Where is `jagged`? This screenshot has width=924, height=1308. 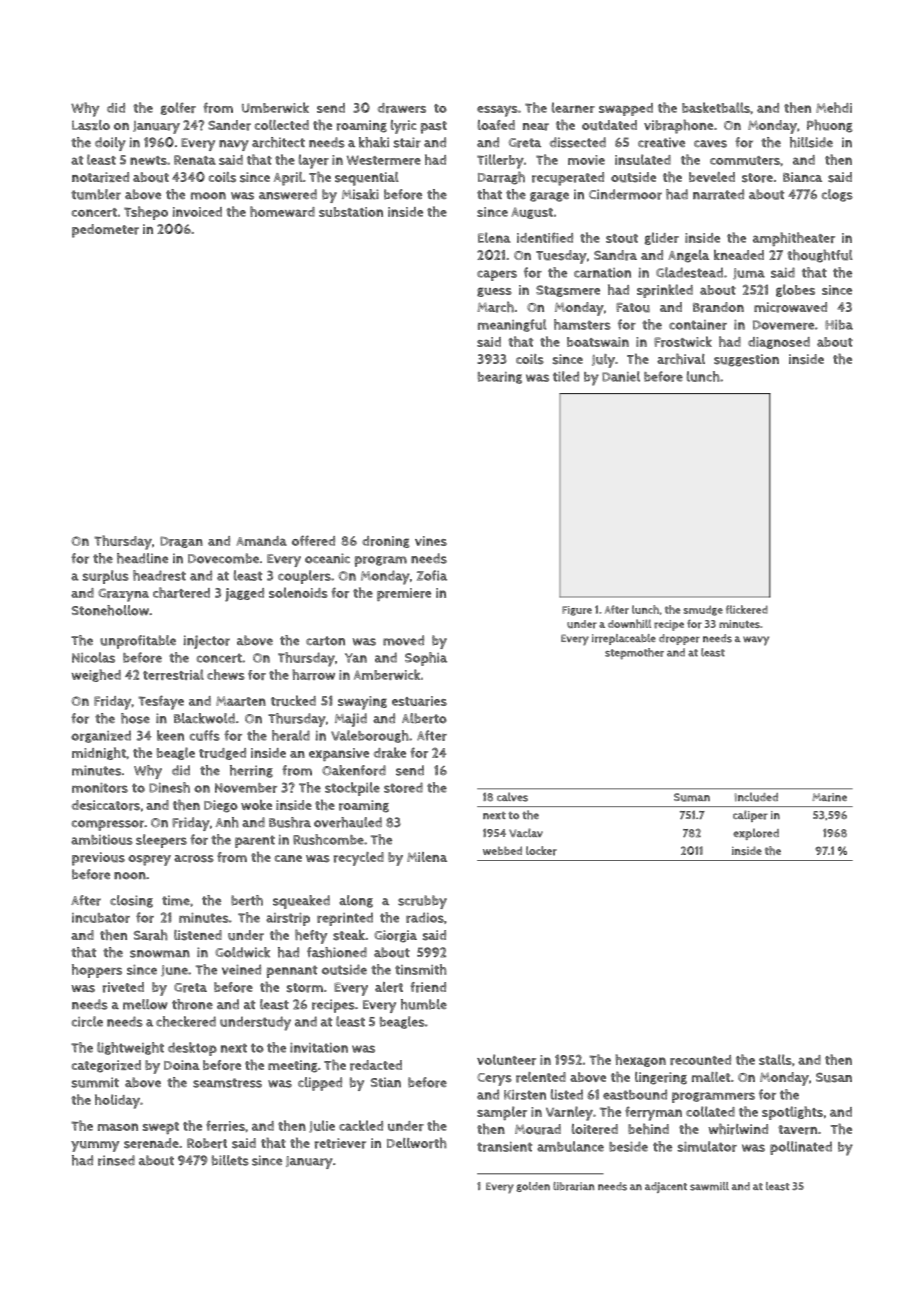
jagged is located at coordinates (244, 595).
